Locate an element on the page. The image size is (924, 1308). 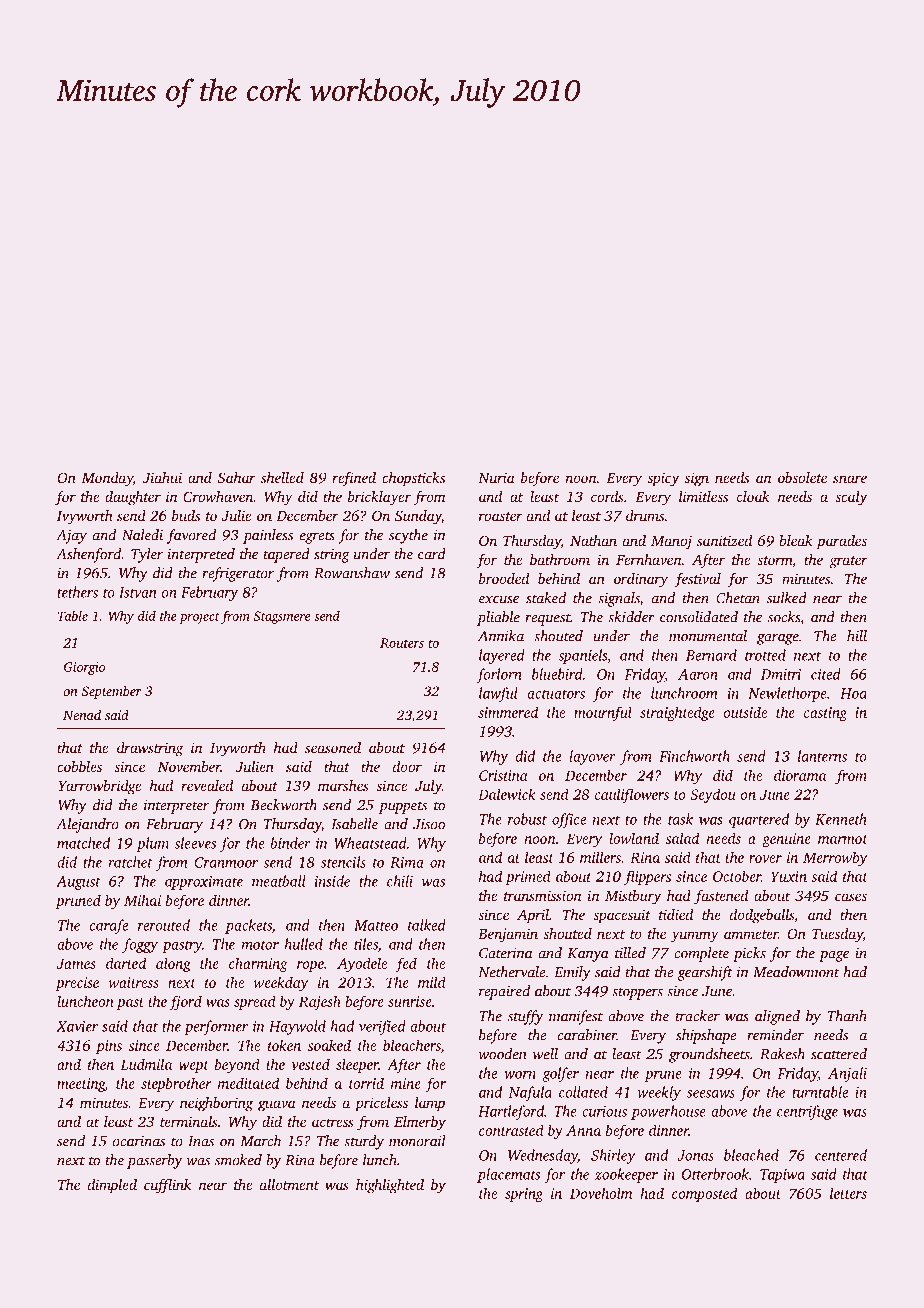
marshes is located at coordinates (343, 785).
